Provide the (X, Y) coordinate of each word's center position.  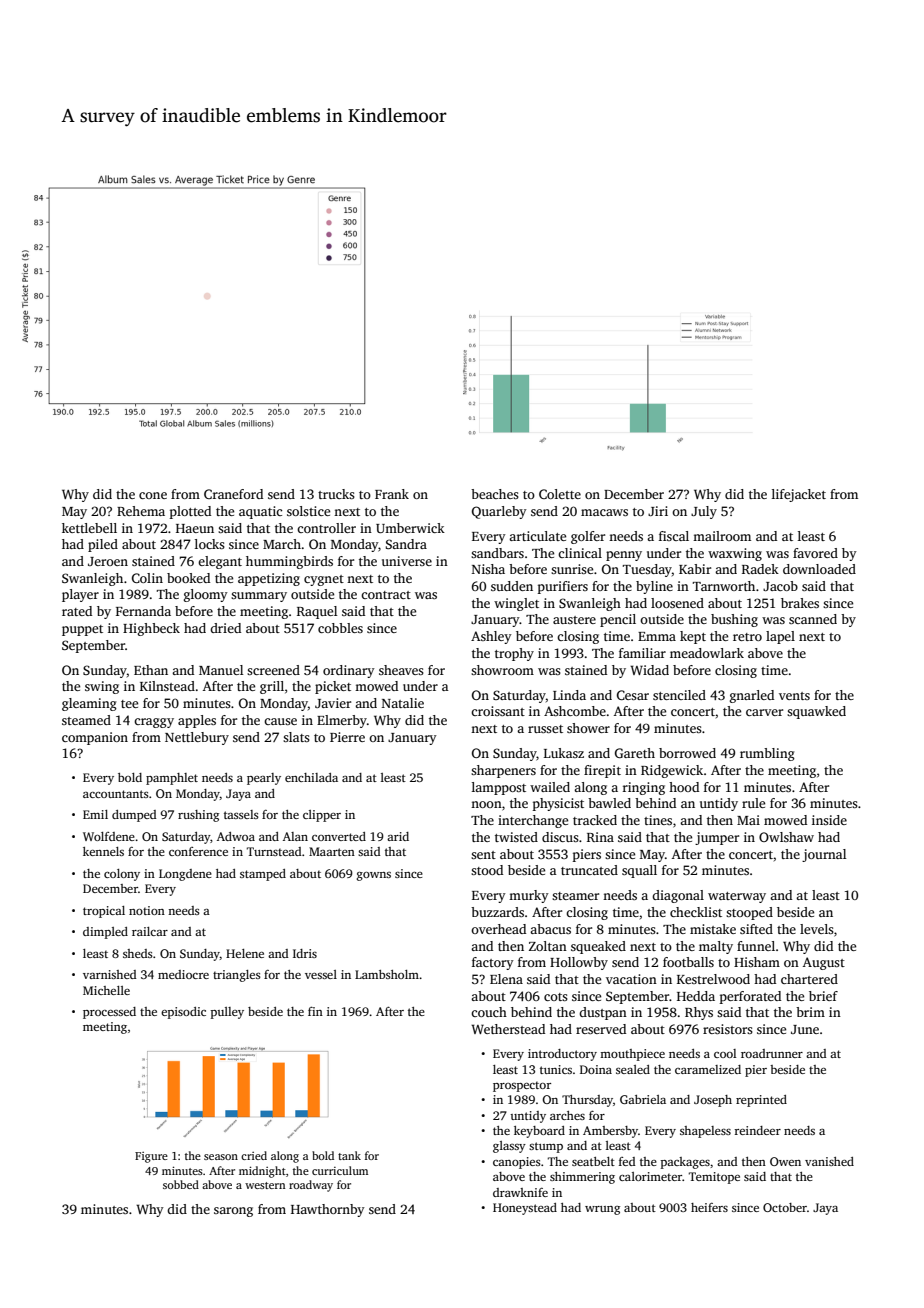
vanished (829, 1161)
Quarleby (499, 512)
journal (824, 855)
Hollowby (579, 963)
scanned (813, 619)
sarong (233, 1212)
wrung (602, 1210)
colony (122, 875)
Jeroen (108, 561)
